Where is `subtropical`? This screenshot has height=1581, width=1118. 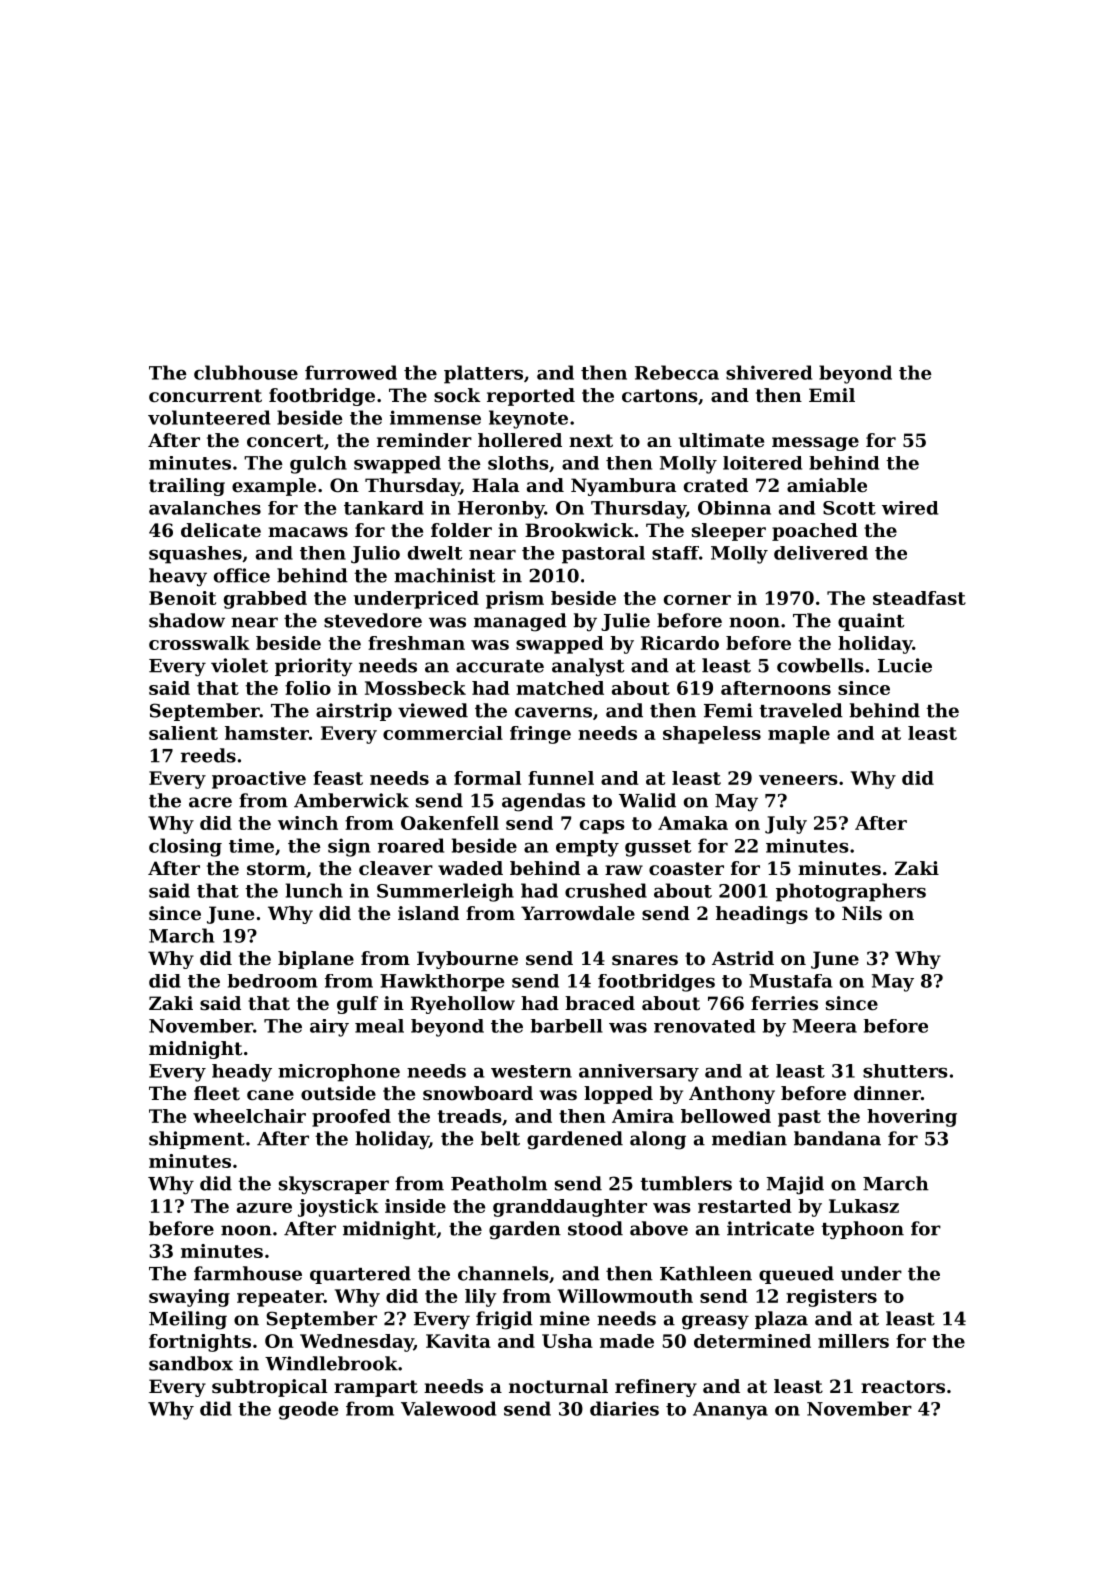
subtropical is located at coordinates (270, 1388).
